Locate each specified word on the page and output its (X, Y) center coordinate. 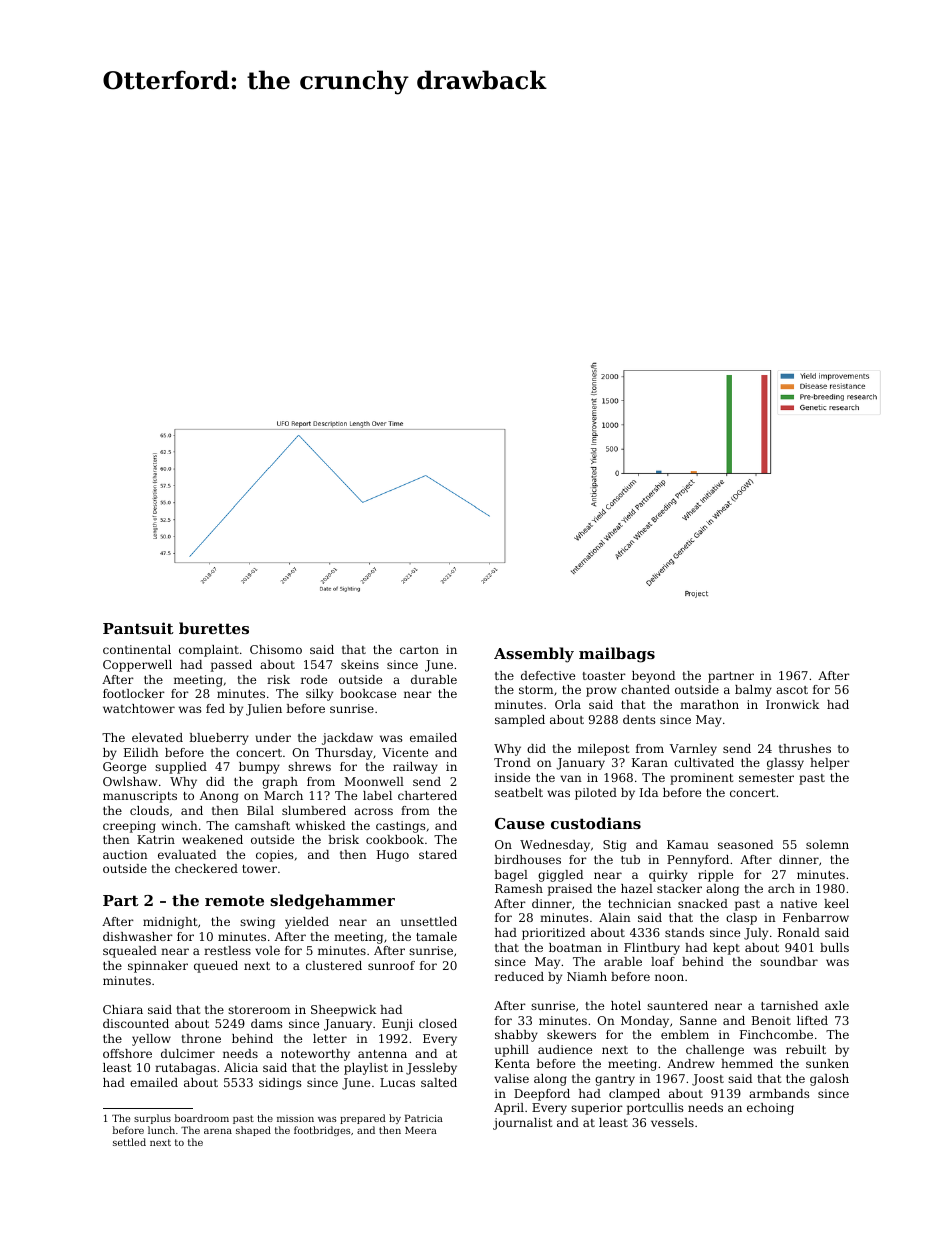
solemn (827, 844)
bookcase (368, 693)
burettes (214, 628)
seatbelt (519, 792)
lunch (161, 1130)
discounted (136, 1023)
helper (830, 764)
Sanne (698, 1020)
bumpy (259, 768)
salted (439, 1082)
